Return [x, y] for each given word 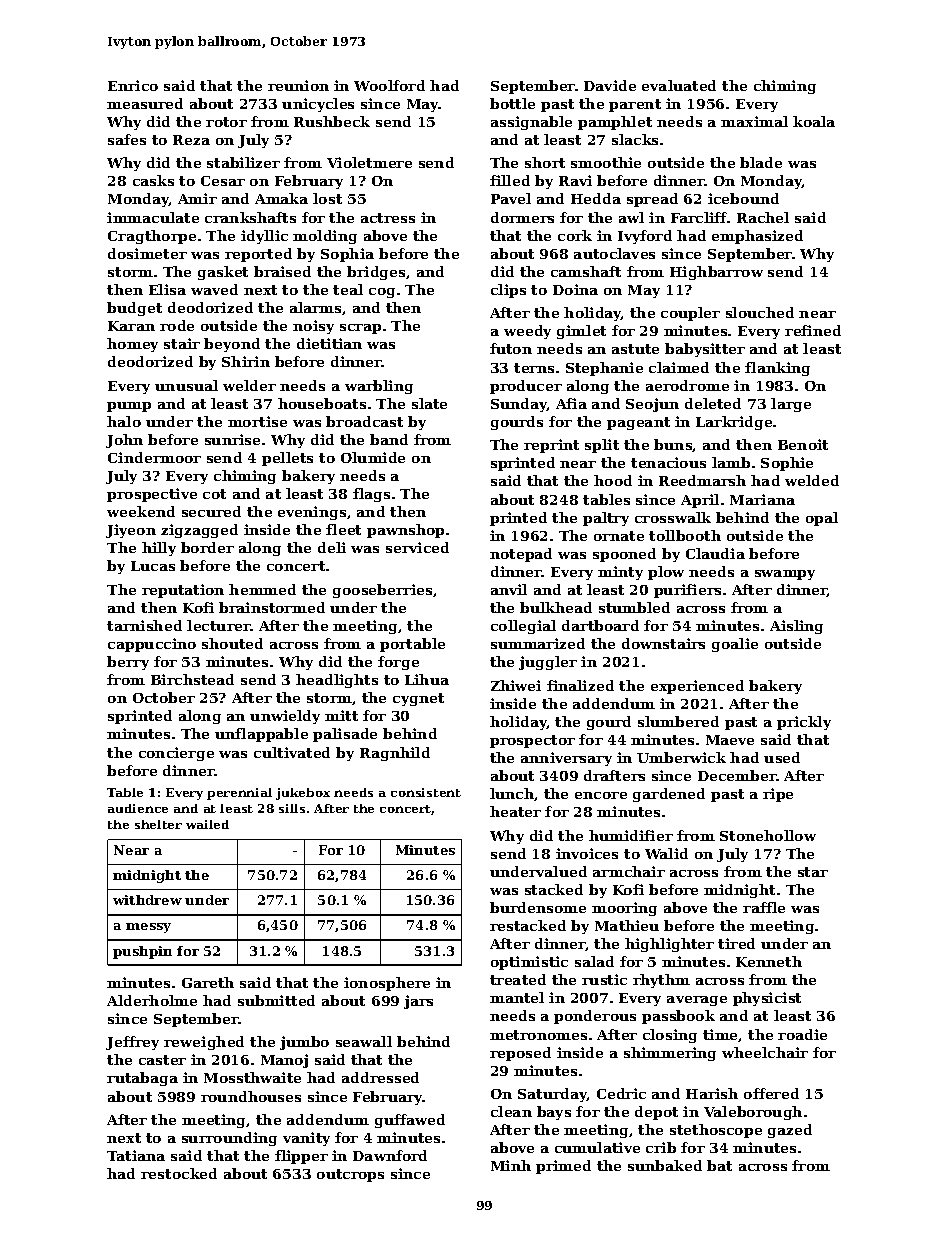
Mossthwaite [252, 1077]
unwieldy [285, 717]
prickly [804, 723]
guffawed [410, 1121]
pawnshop [405, 531]
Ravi [575, 180]
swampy [785, 575]
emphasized [757, 237]
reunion [298, 85]
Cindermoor [154, 457]
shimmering [670, 1054]
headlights [337, 681]
